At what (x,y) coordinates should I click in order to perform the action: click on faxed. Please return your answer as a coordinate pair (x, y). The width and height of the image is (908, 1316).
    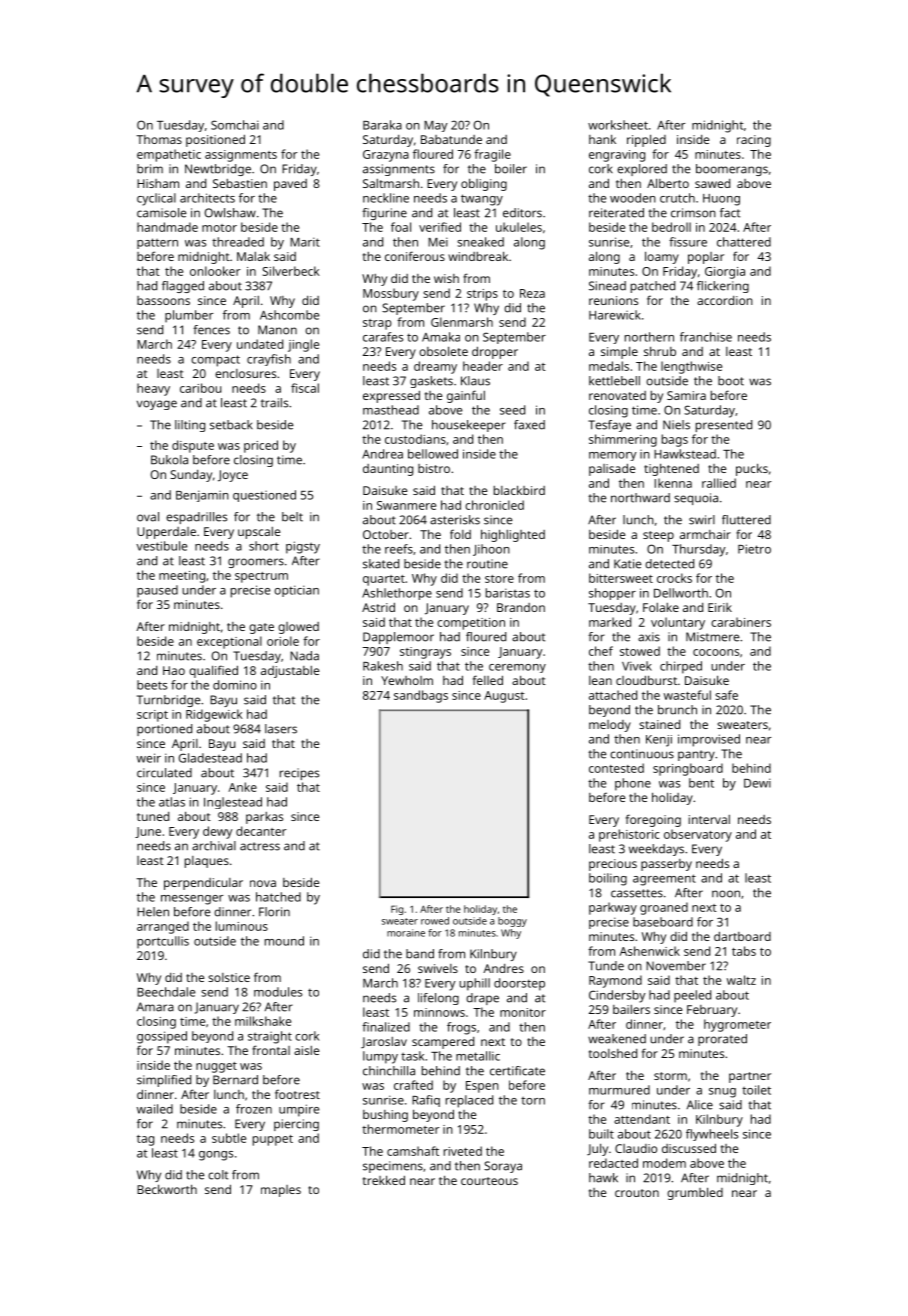
    Looking at the image, I should click on (529, 425).
